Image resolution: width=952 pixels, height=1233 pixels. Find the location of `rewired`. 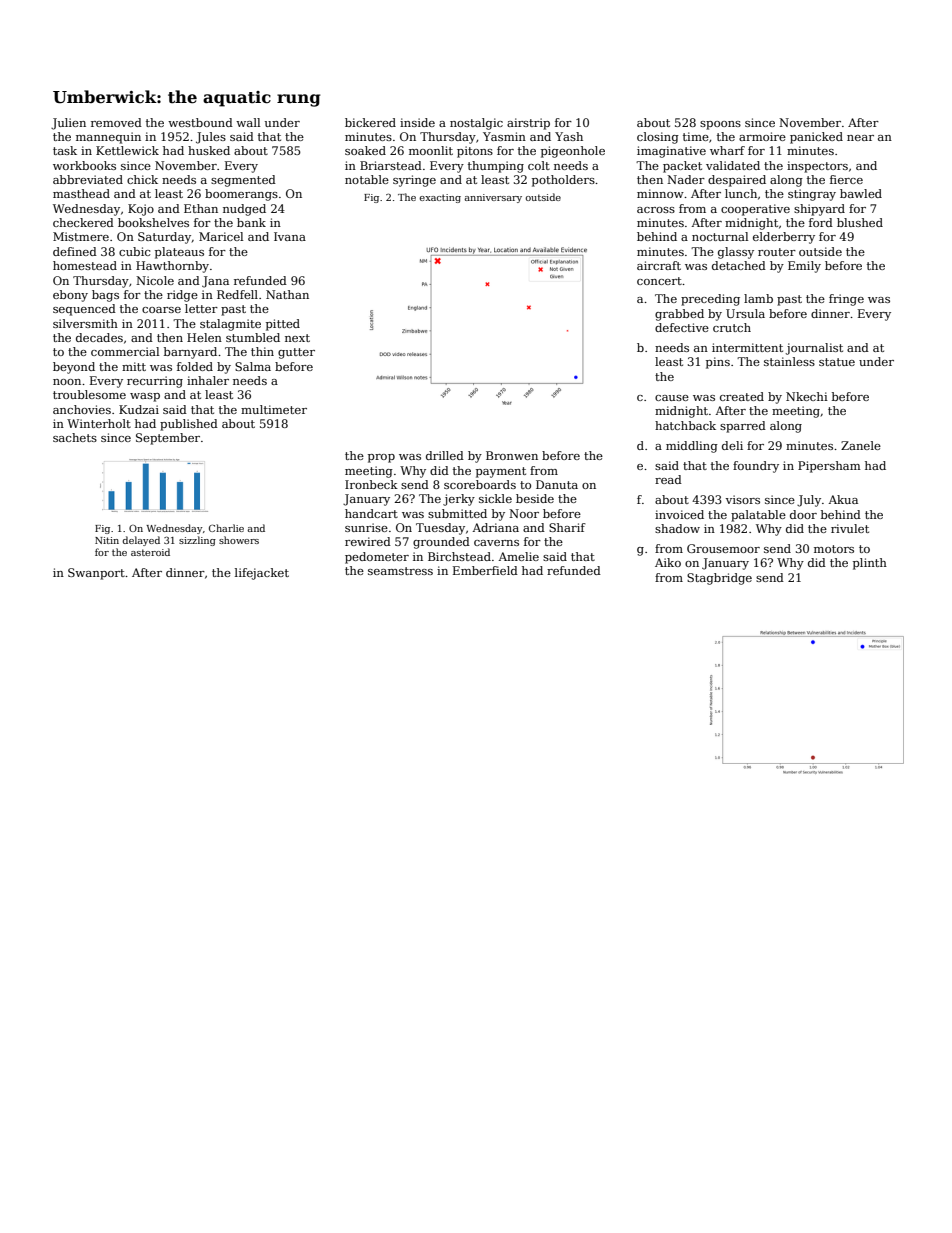

rewired is located at coordinates (368, 541).
